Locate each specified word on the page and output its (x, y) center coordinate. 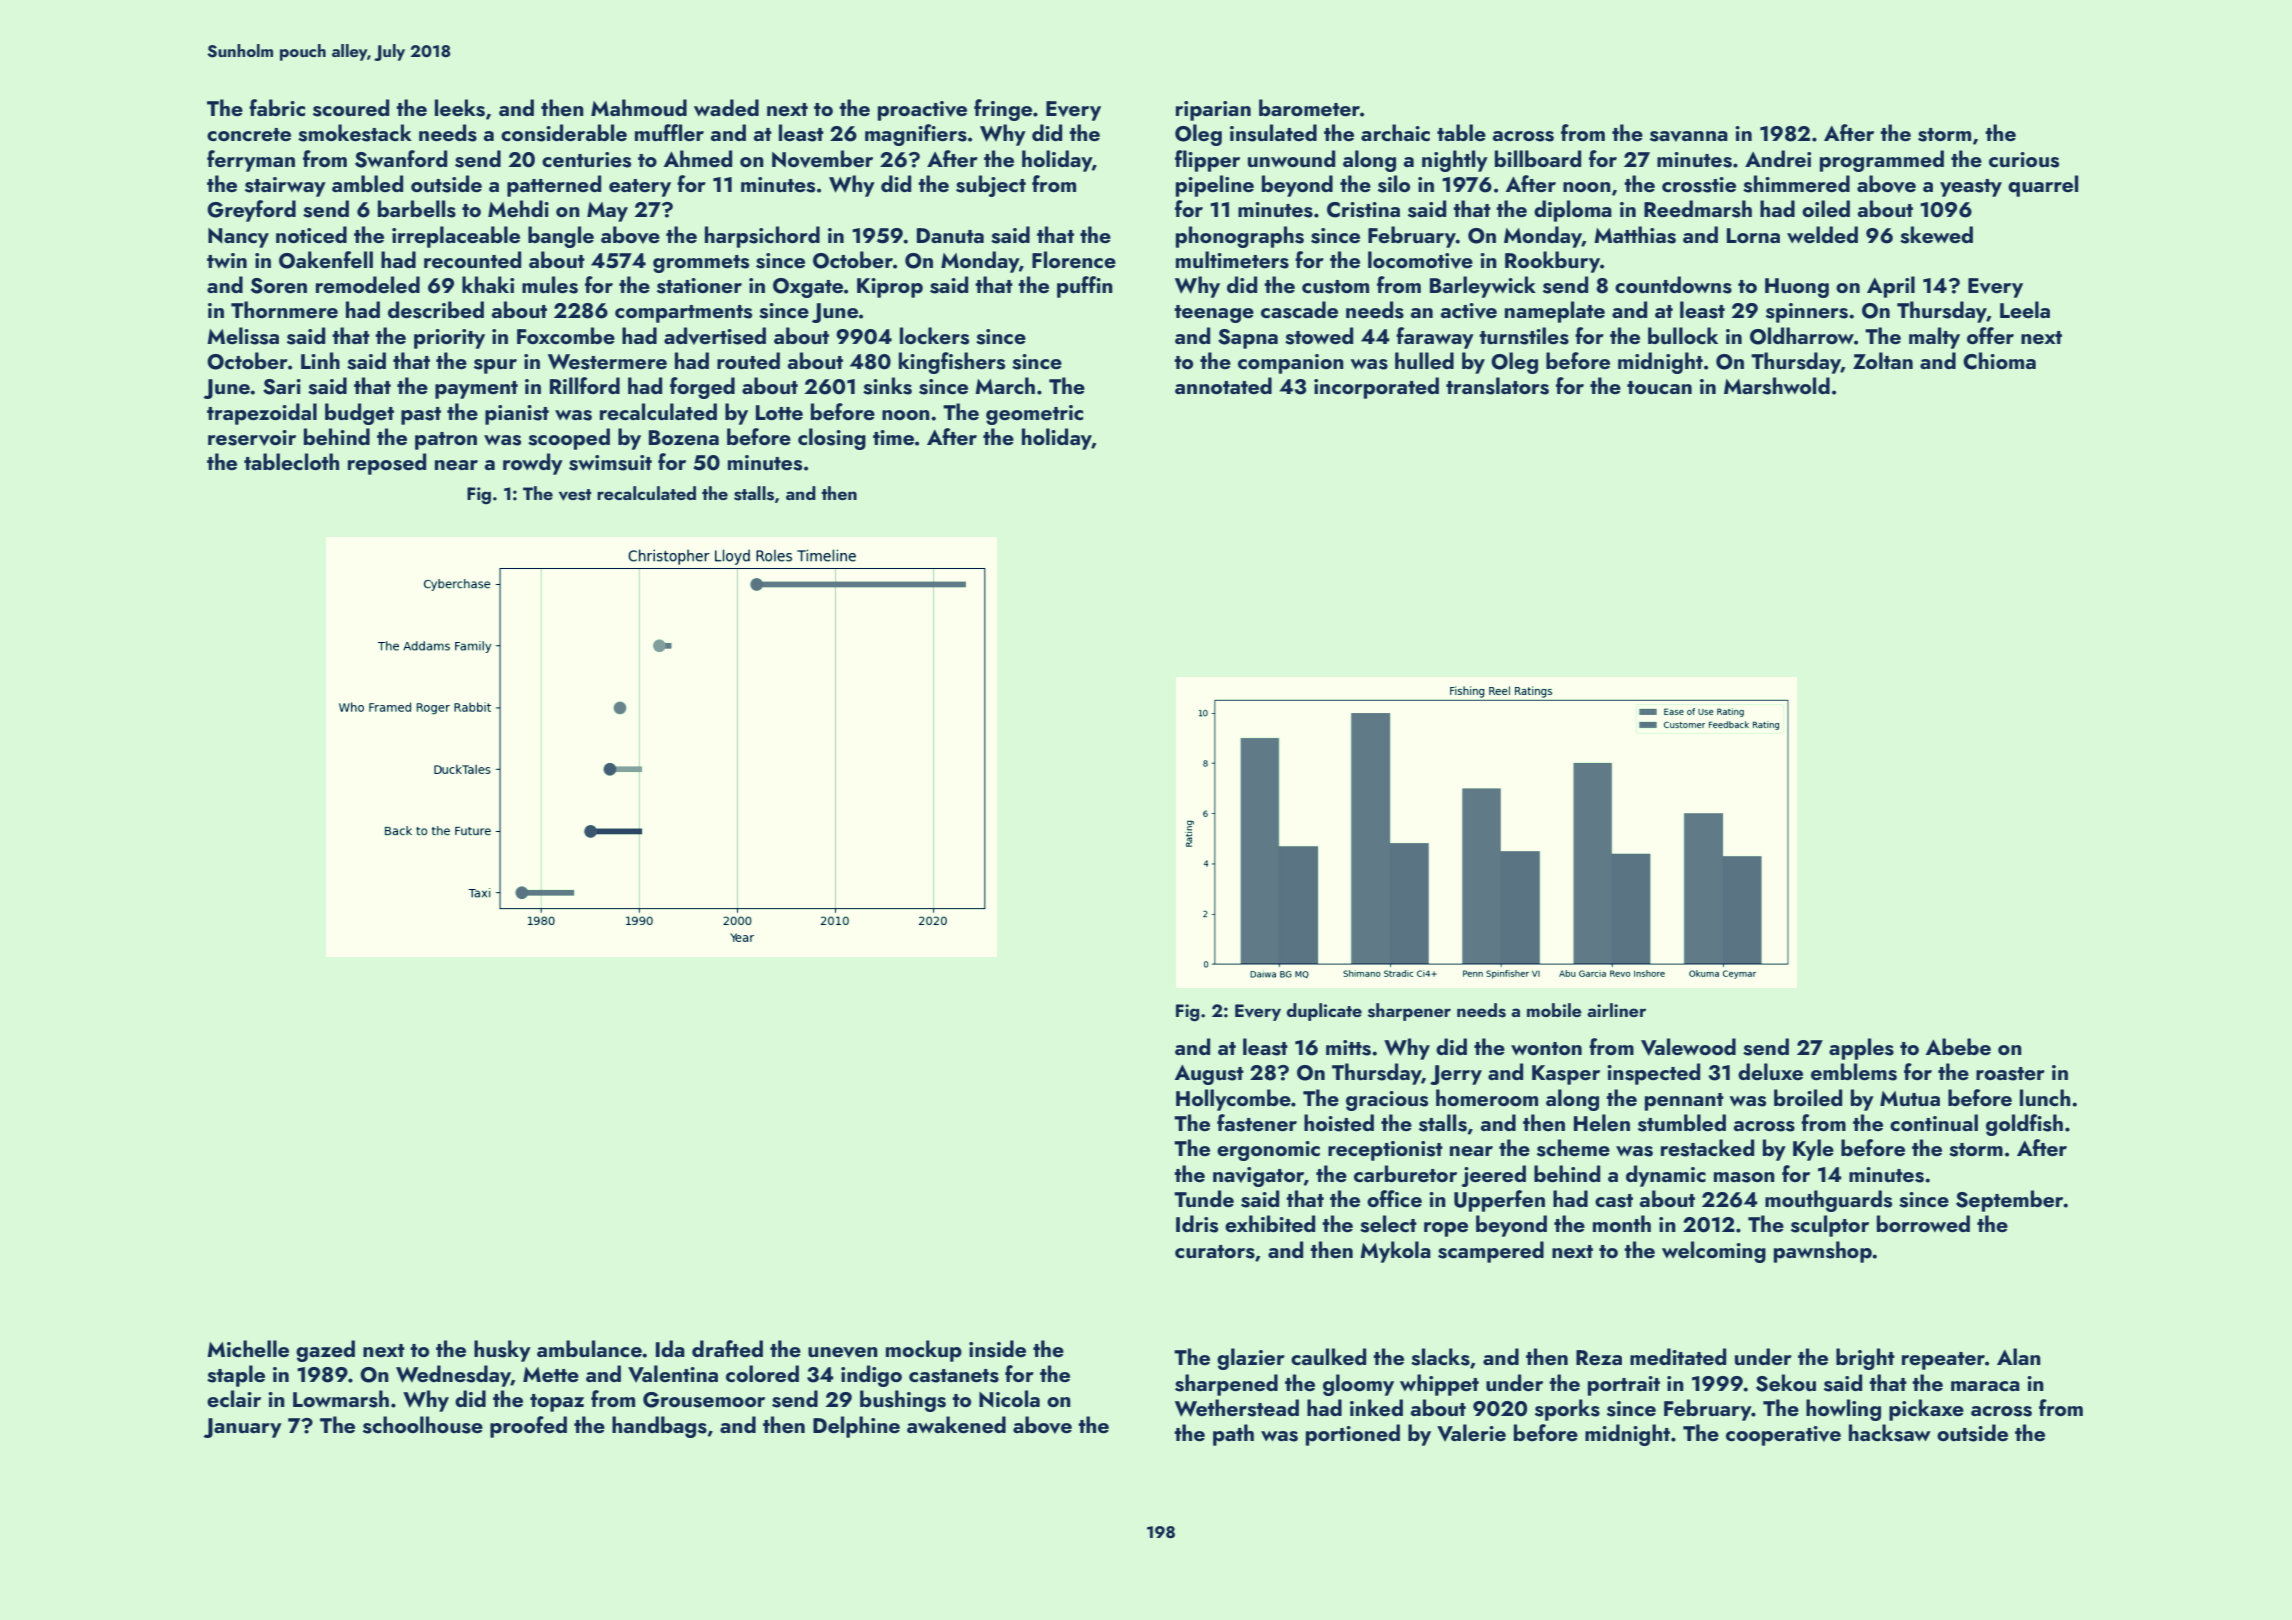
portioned (1353, 1435)
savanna (1689, 136)
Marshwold (1777, 386)
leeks (460, 108)
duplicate (1324, 1012)
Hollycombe (1233, 1100)
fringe (1003, 110)
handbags (659, 1427)
